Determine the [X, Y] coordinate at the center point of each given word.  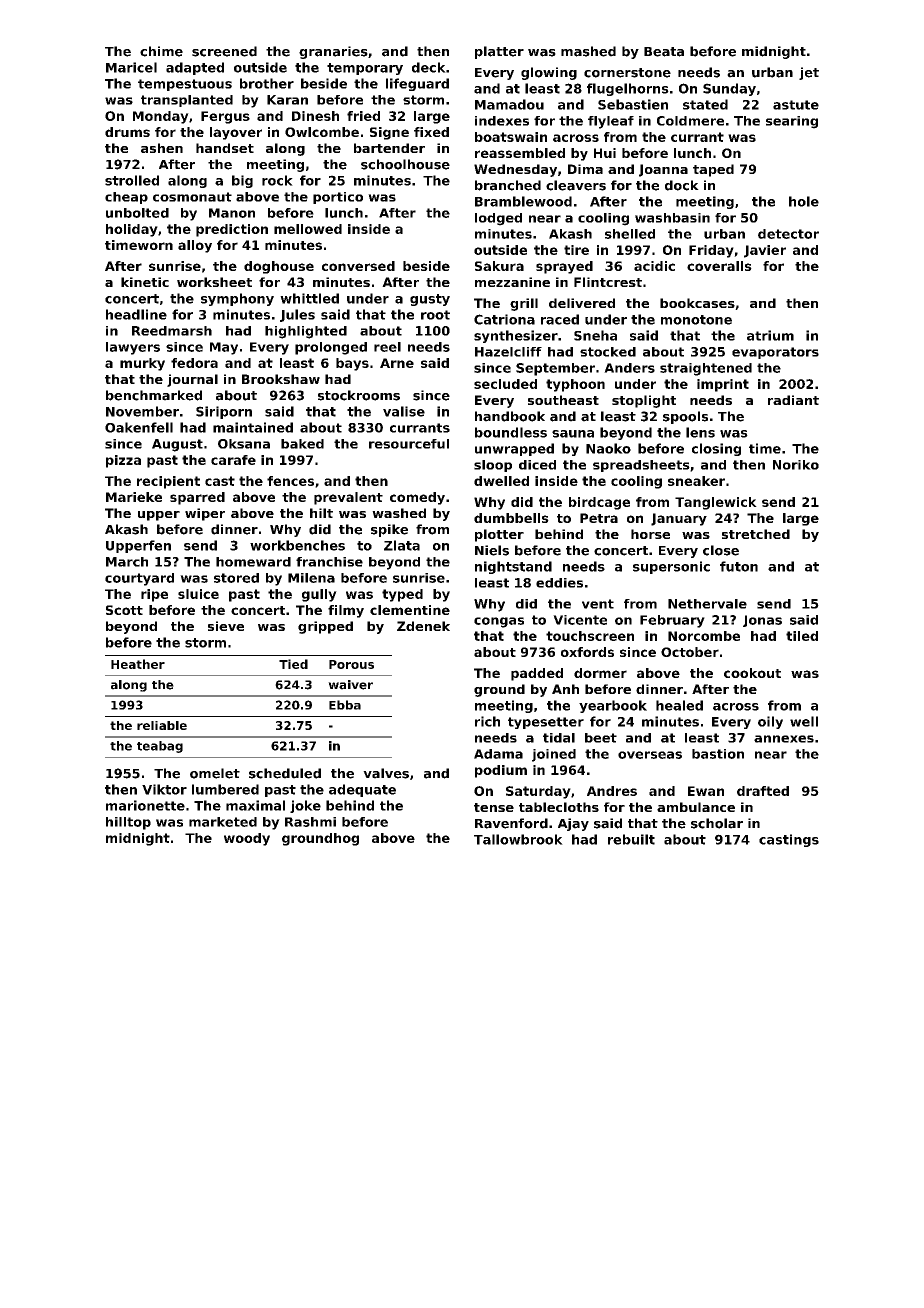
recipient [168, 482]
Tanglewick [716, 503]
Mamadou [509, 104]
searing [792, 122]
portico [338, 198]
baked [302, 444]
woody [247, 839]
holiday [132, 230]
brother [267, 83]
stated [705, 104]
